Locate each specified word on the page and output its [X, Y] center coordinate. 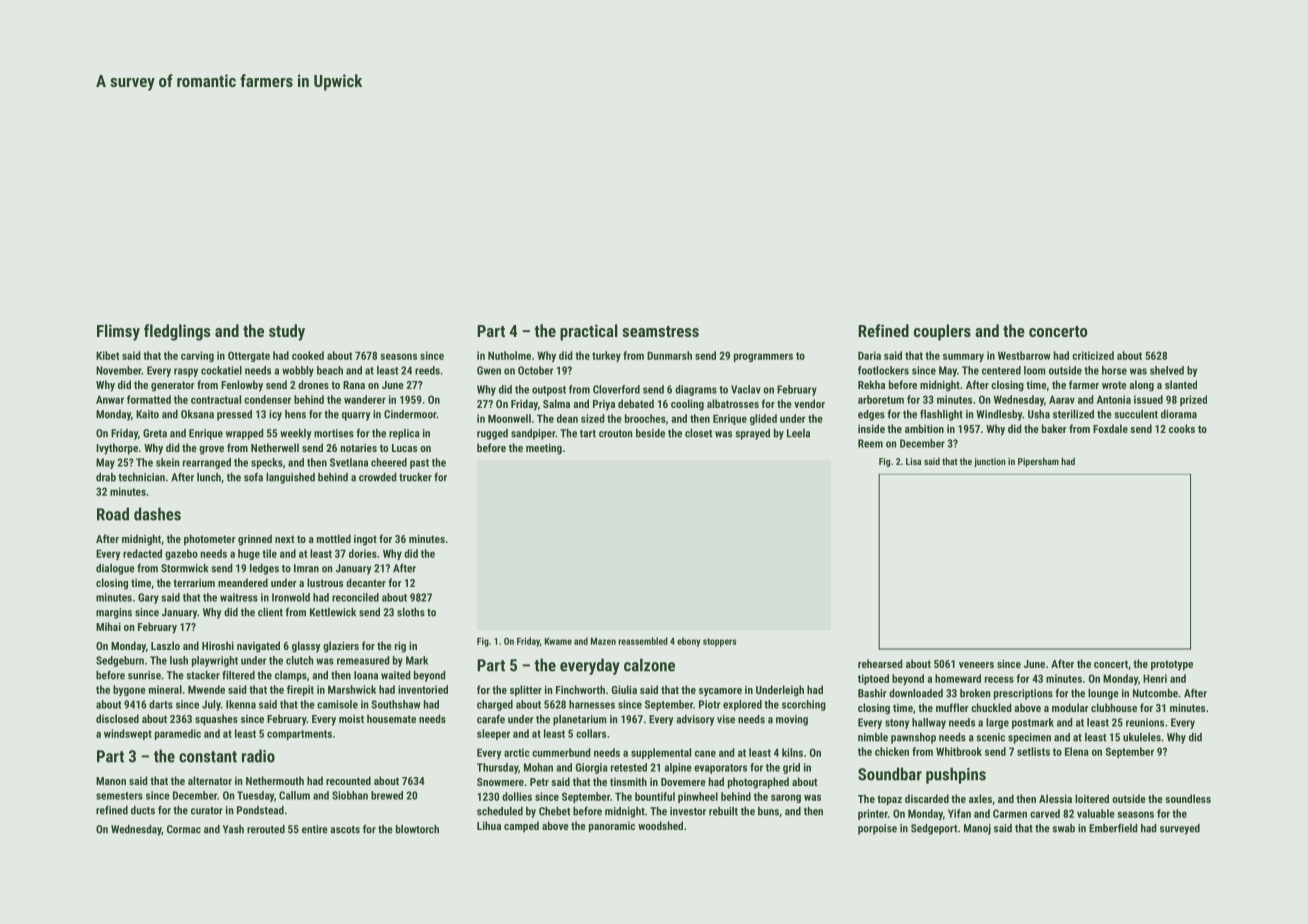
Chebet [554, 811]
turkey [606, 356]
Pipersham [1038, 462]
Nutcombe [1155, 693]
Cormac [184, 829]
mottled [334, 538]
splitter [526, 691]
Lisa [913, 461]
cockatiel [221, 370]
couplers [942, 332]
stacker [203, 675]
